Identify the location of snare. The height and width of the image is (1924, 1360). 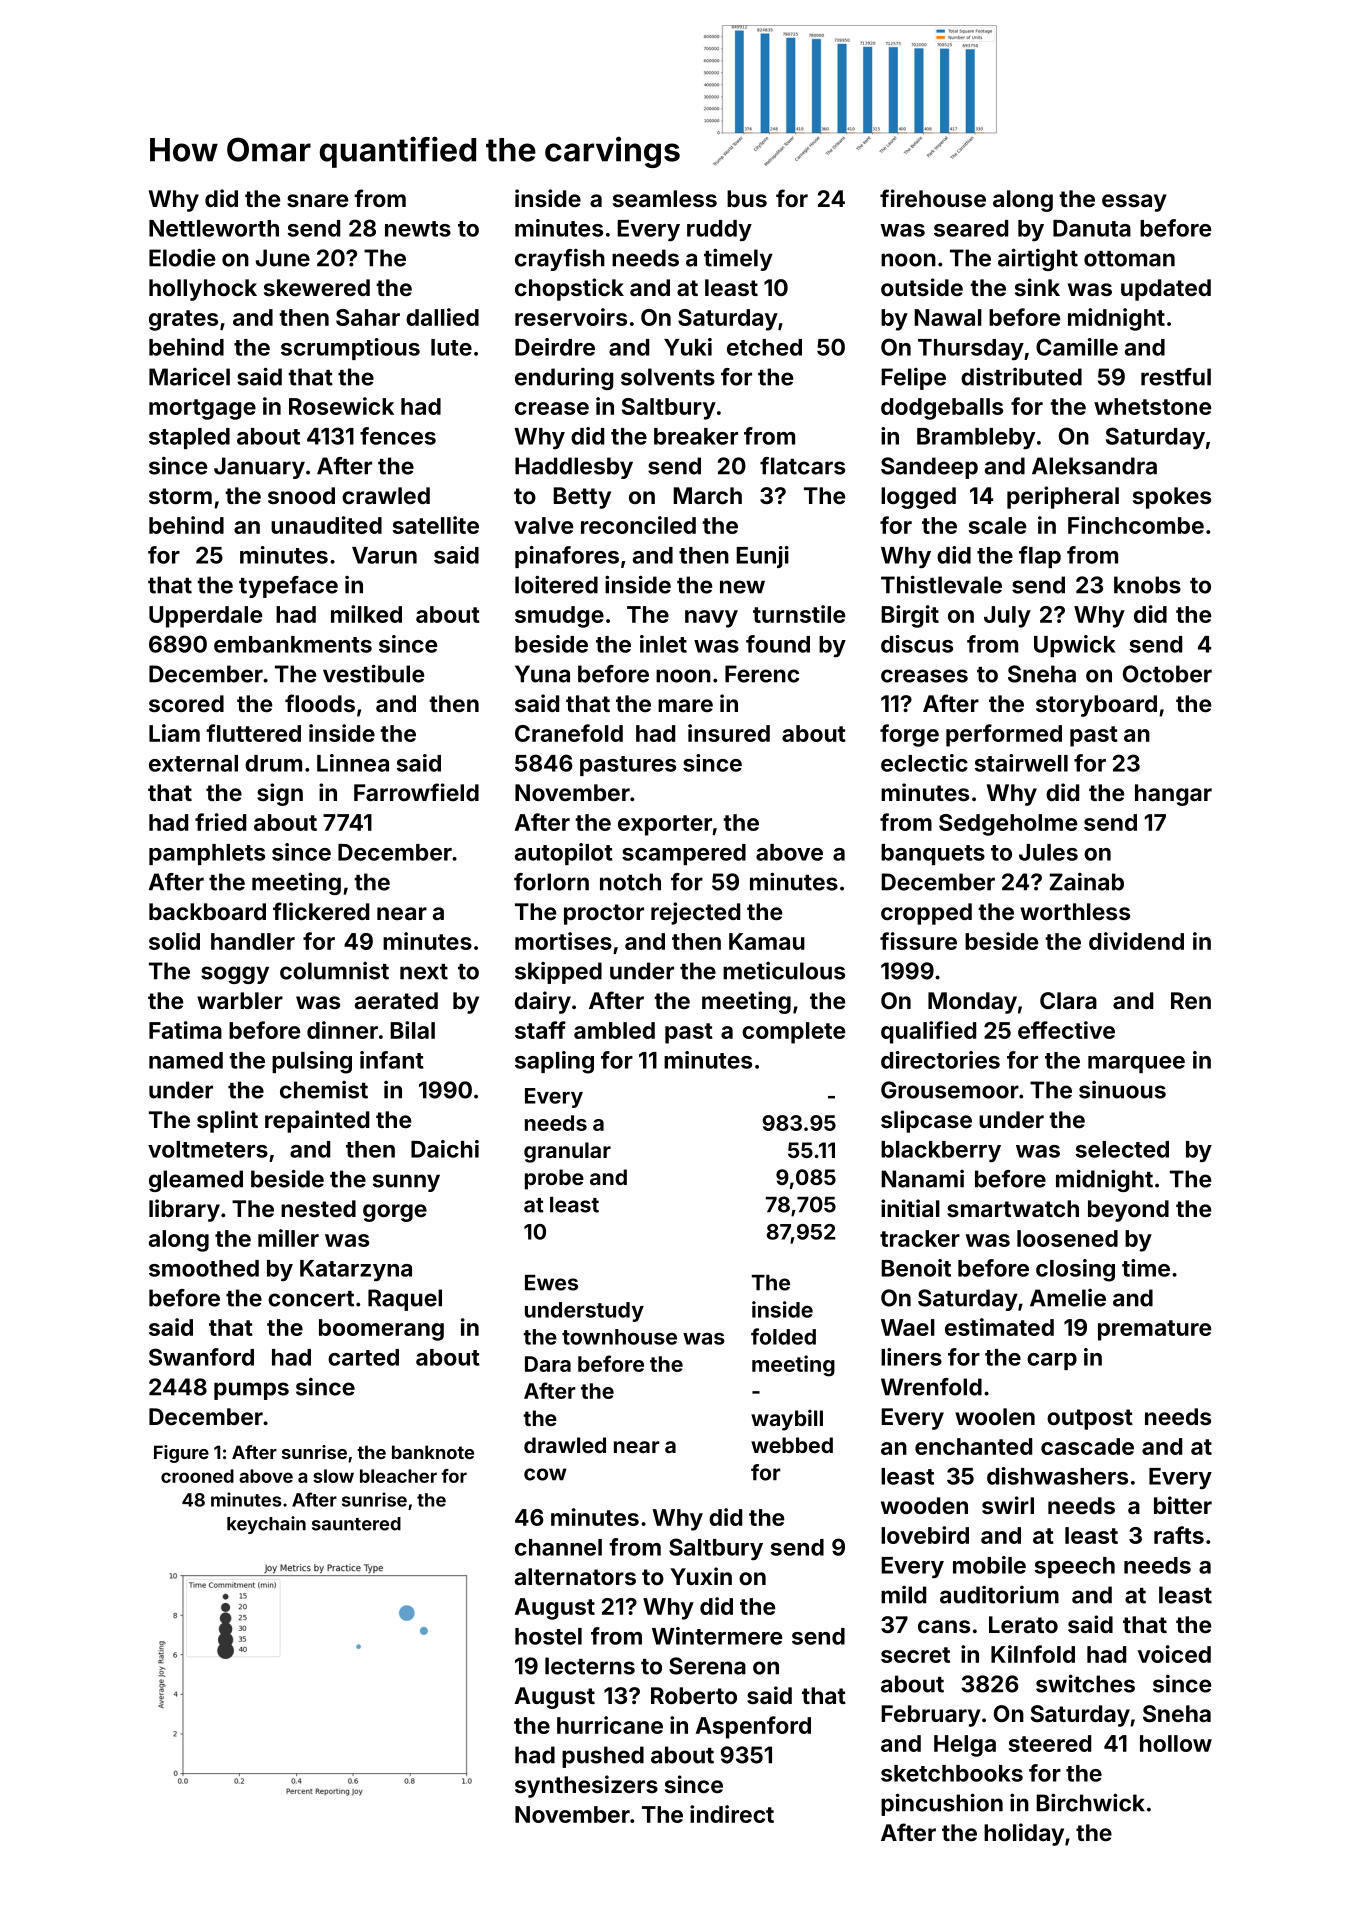
(317, 200).
